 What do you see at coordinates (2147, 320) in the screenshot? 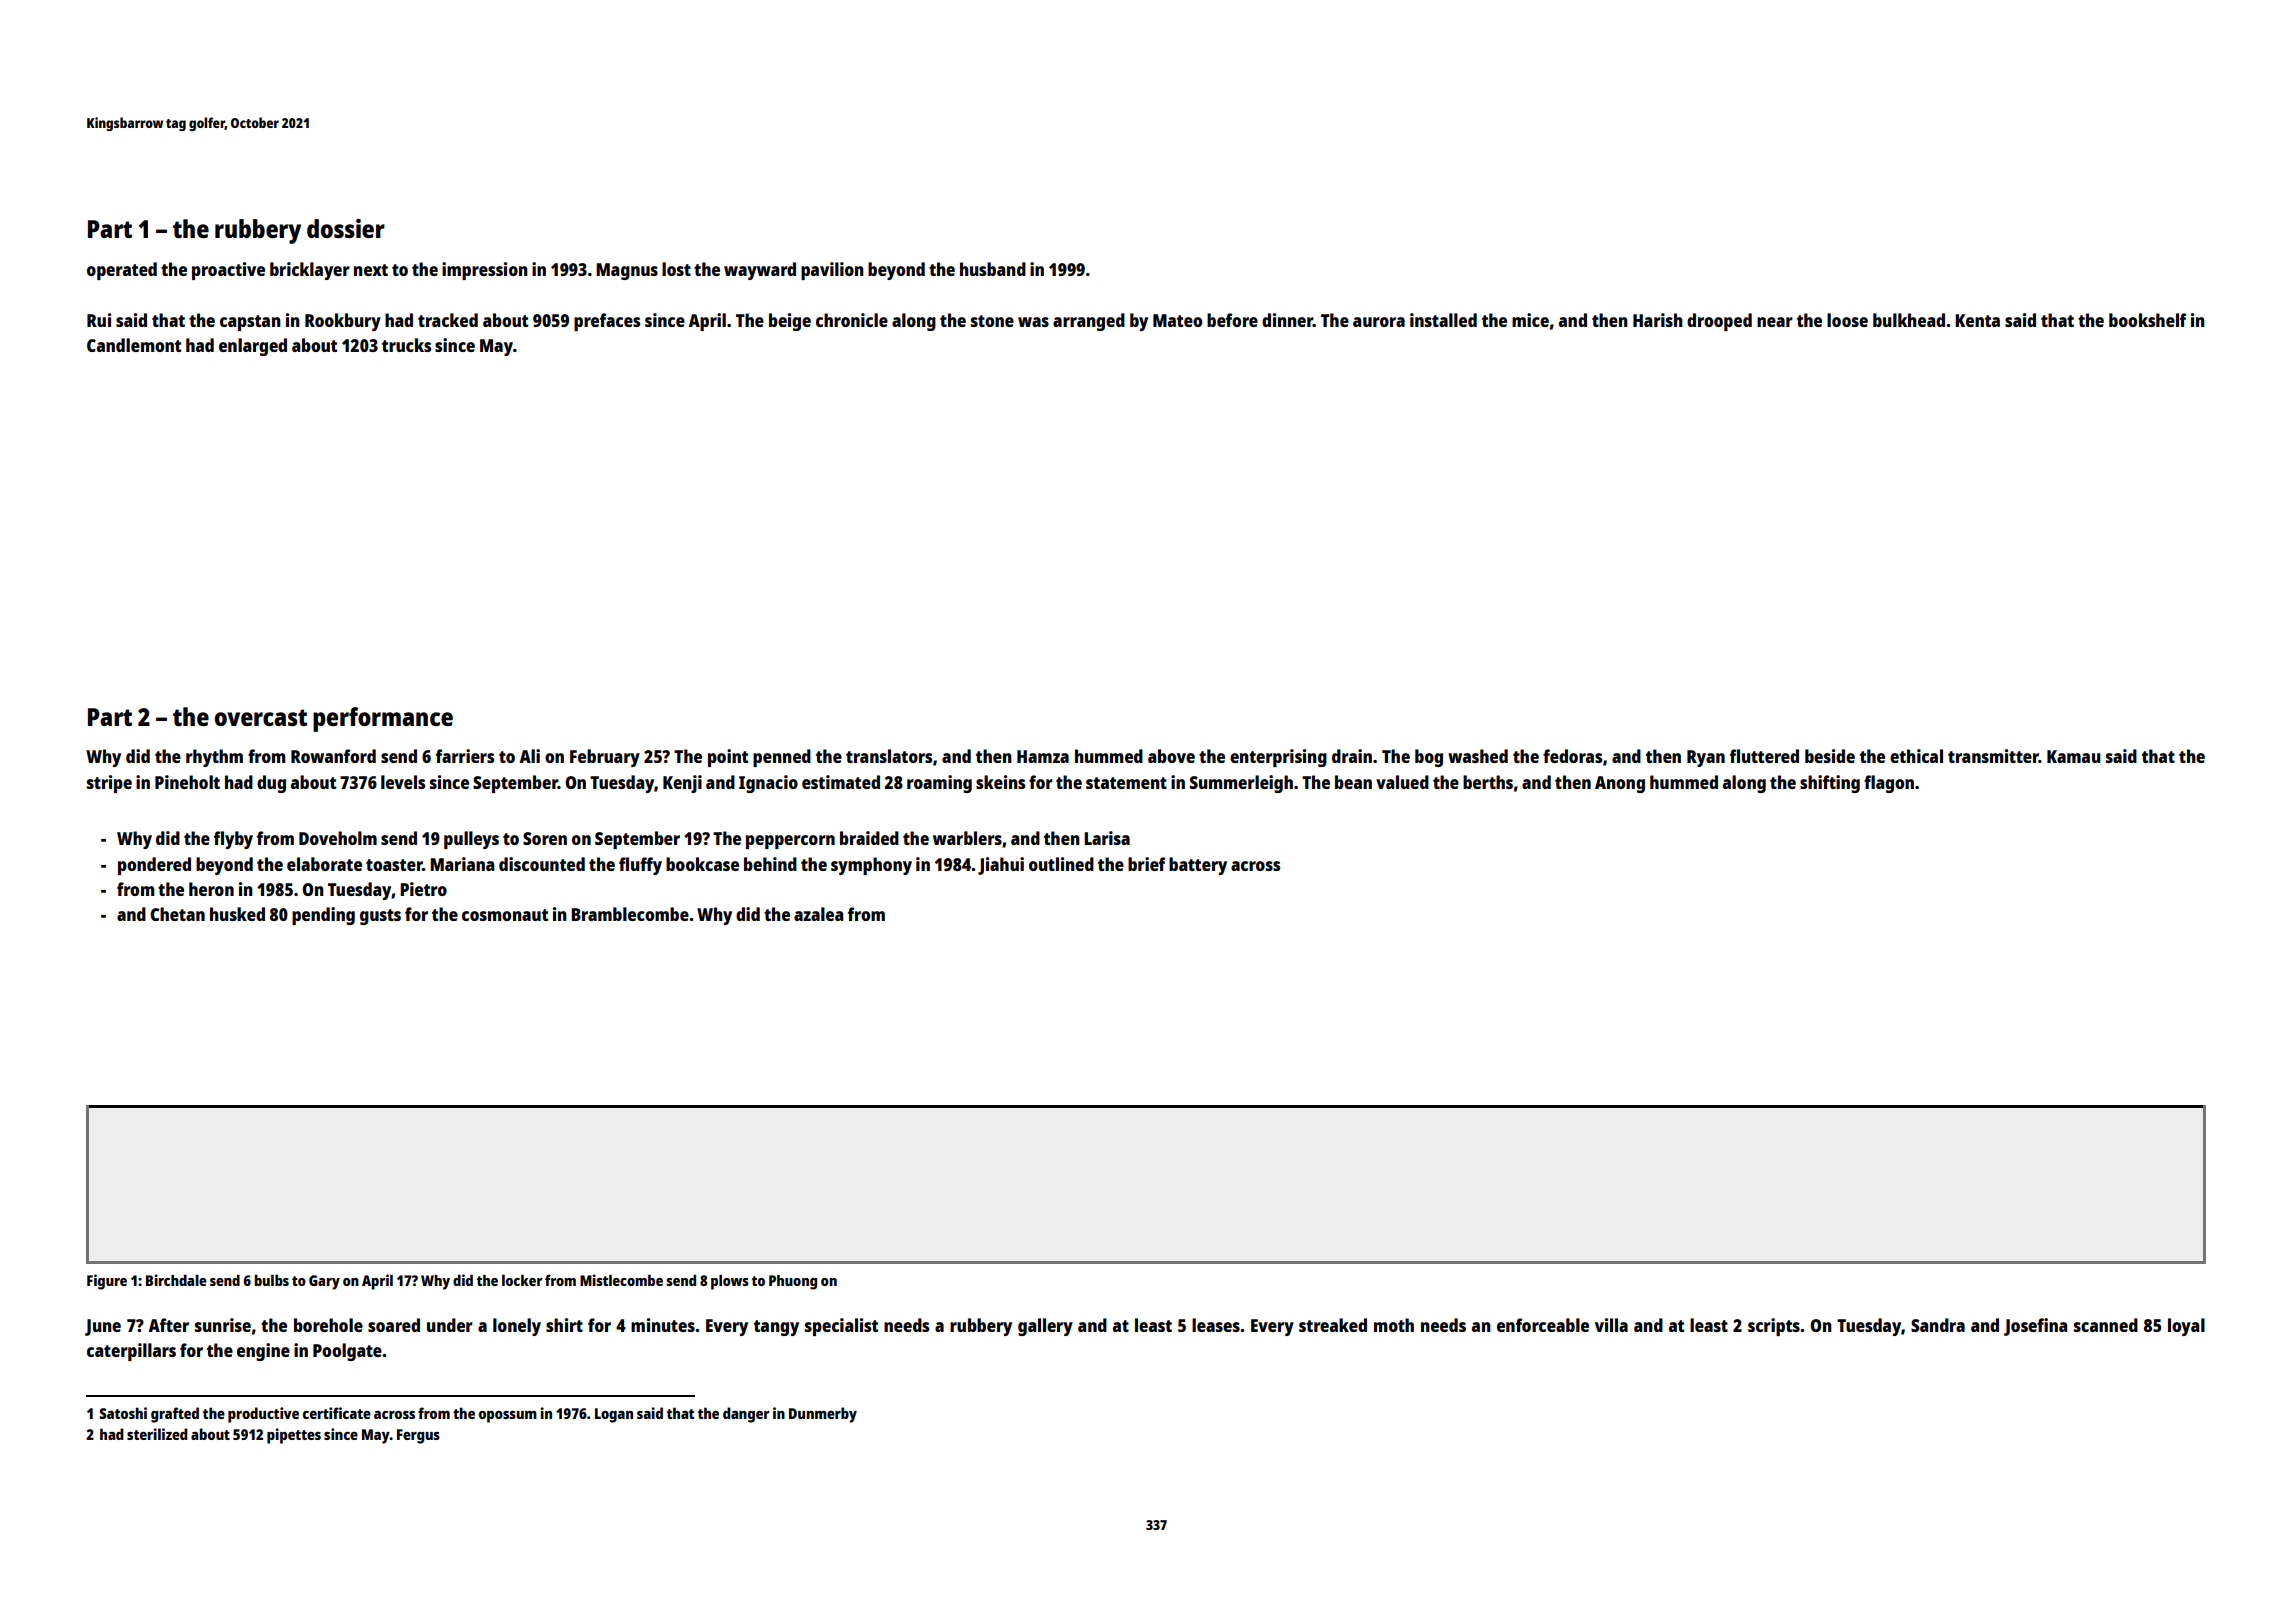
I see `bookshelf` at bounding box center [2147, 320].
